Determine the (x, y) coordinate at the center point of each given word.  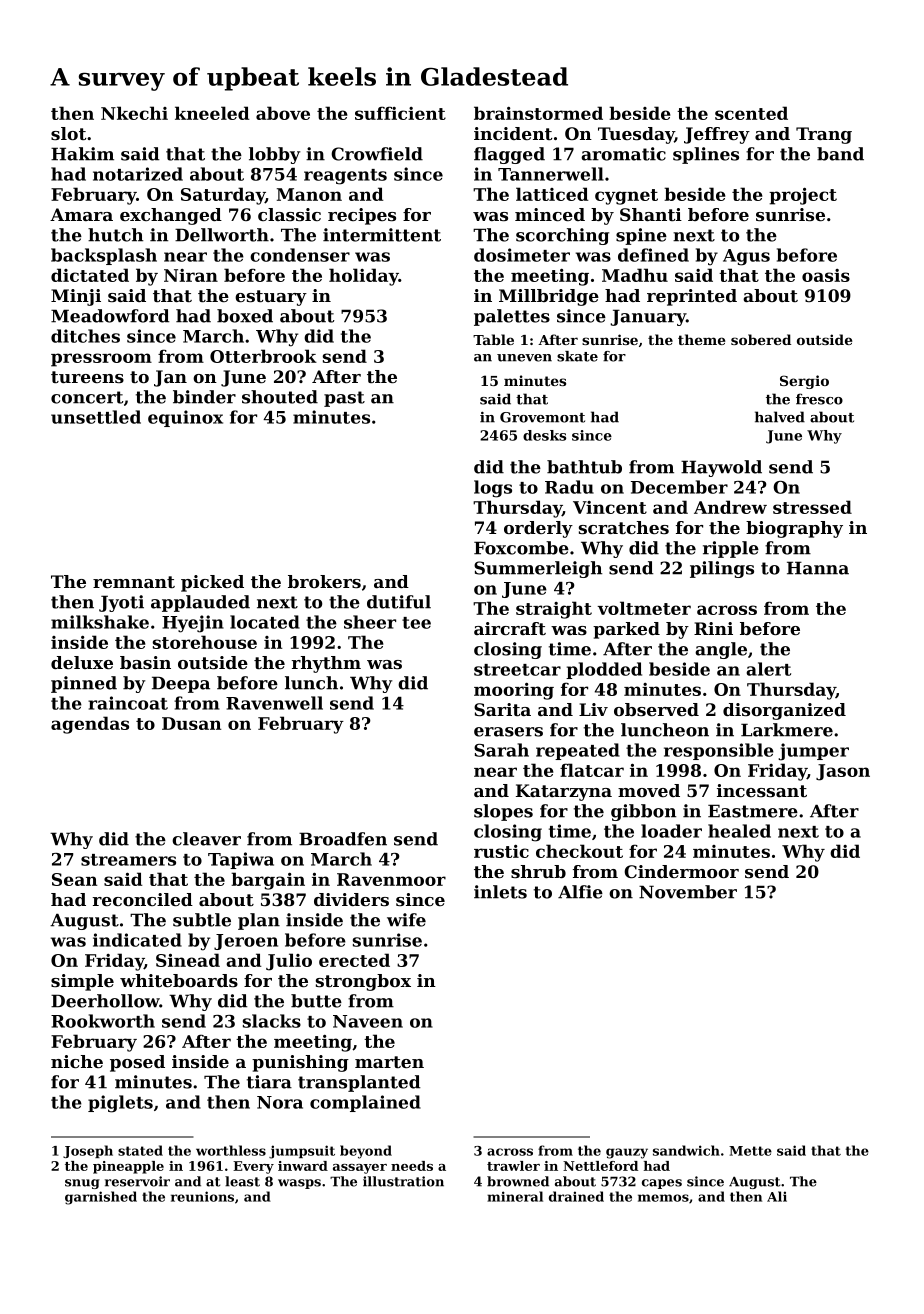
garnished (101, 1198)
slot (68, 133)
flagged (509, 155)
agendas (90, 725)
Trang (824, 135)
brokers (324, 581)
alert (768, 669)
